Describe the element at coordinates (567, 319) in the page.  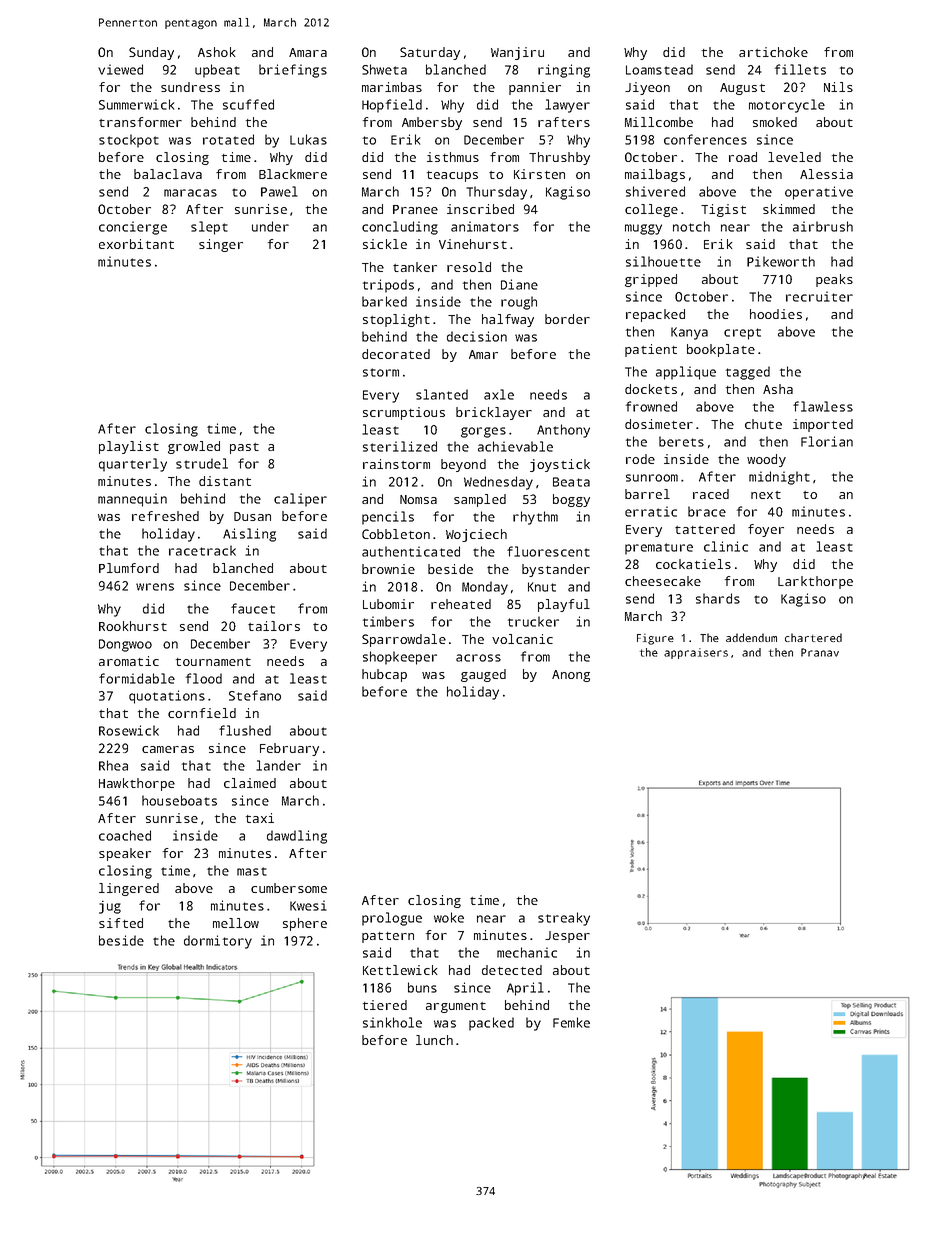
I see `border` at that location.
